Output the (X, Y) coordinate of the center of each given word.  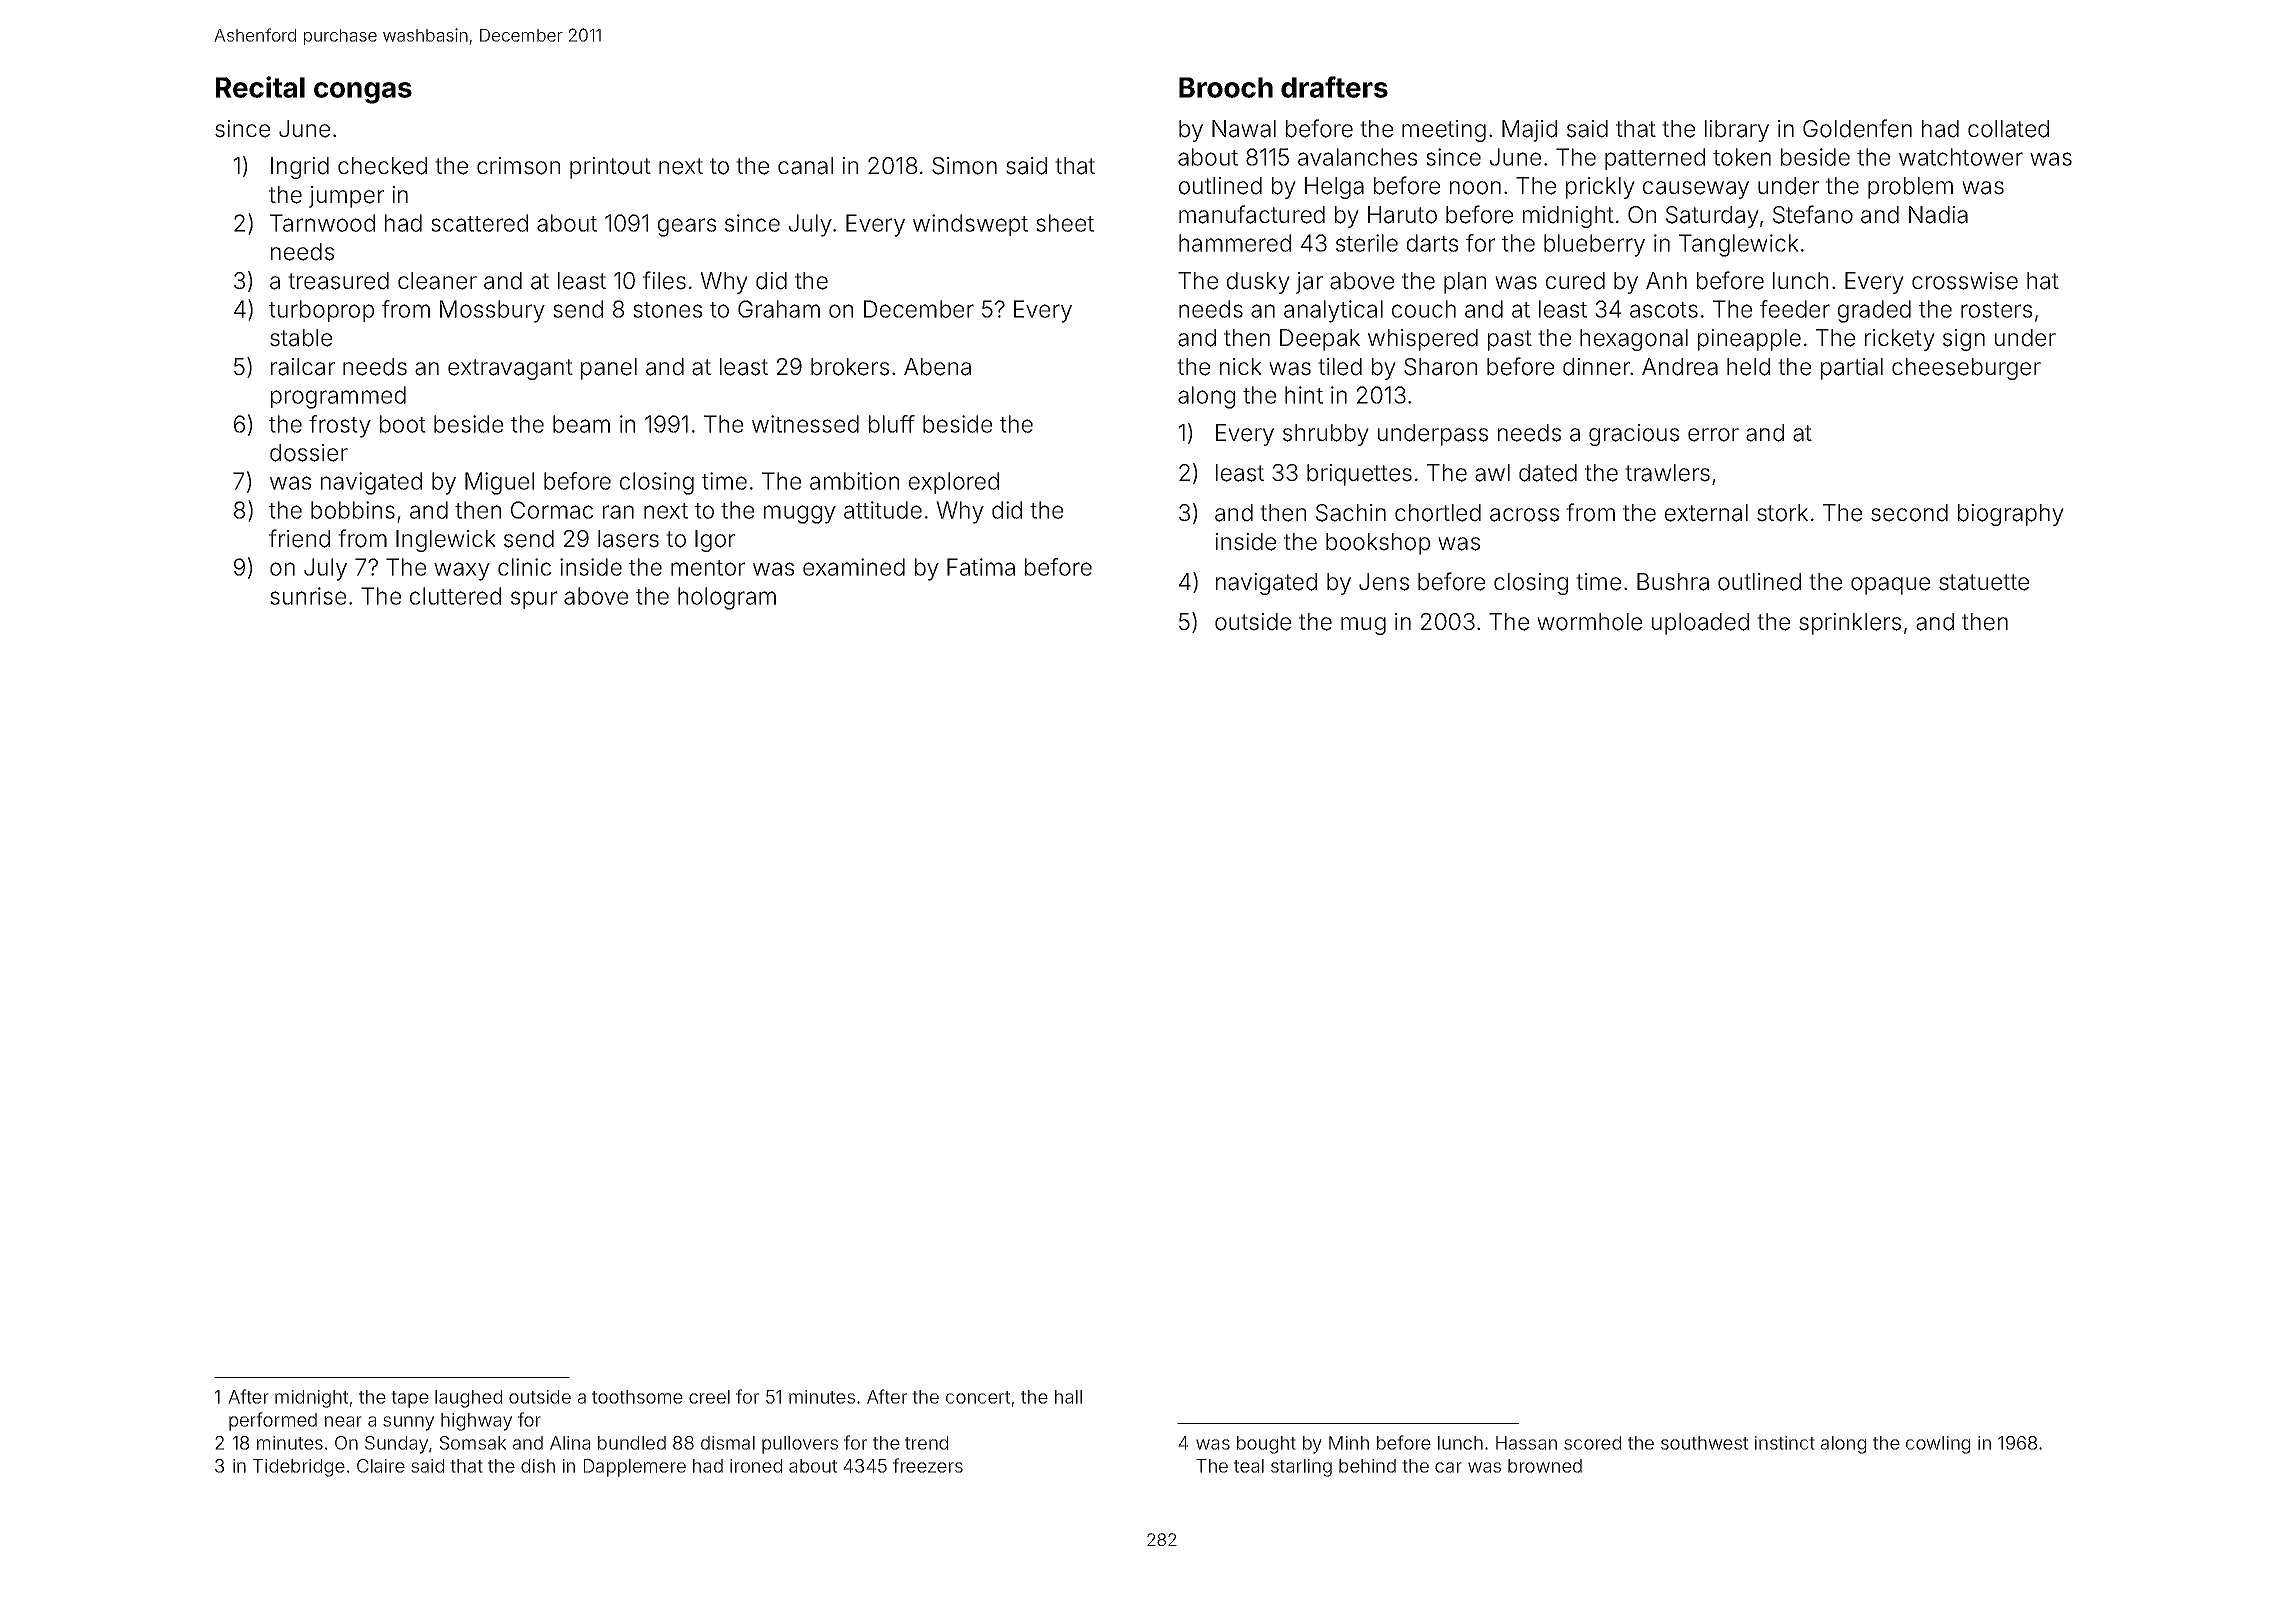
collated (2008, 129)
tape (410, 1399)
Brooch (1226, 87)
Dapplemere (635, 1468)
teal (1249, 1466)
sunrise (308, 596)
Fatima (981, 567)
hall (1068, 1397)
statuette (1984, 582)
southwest (1704, 1443)
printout (610, 168)
